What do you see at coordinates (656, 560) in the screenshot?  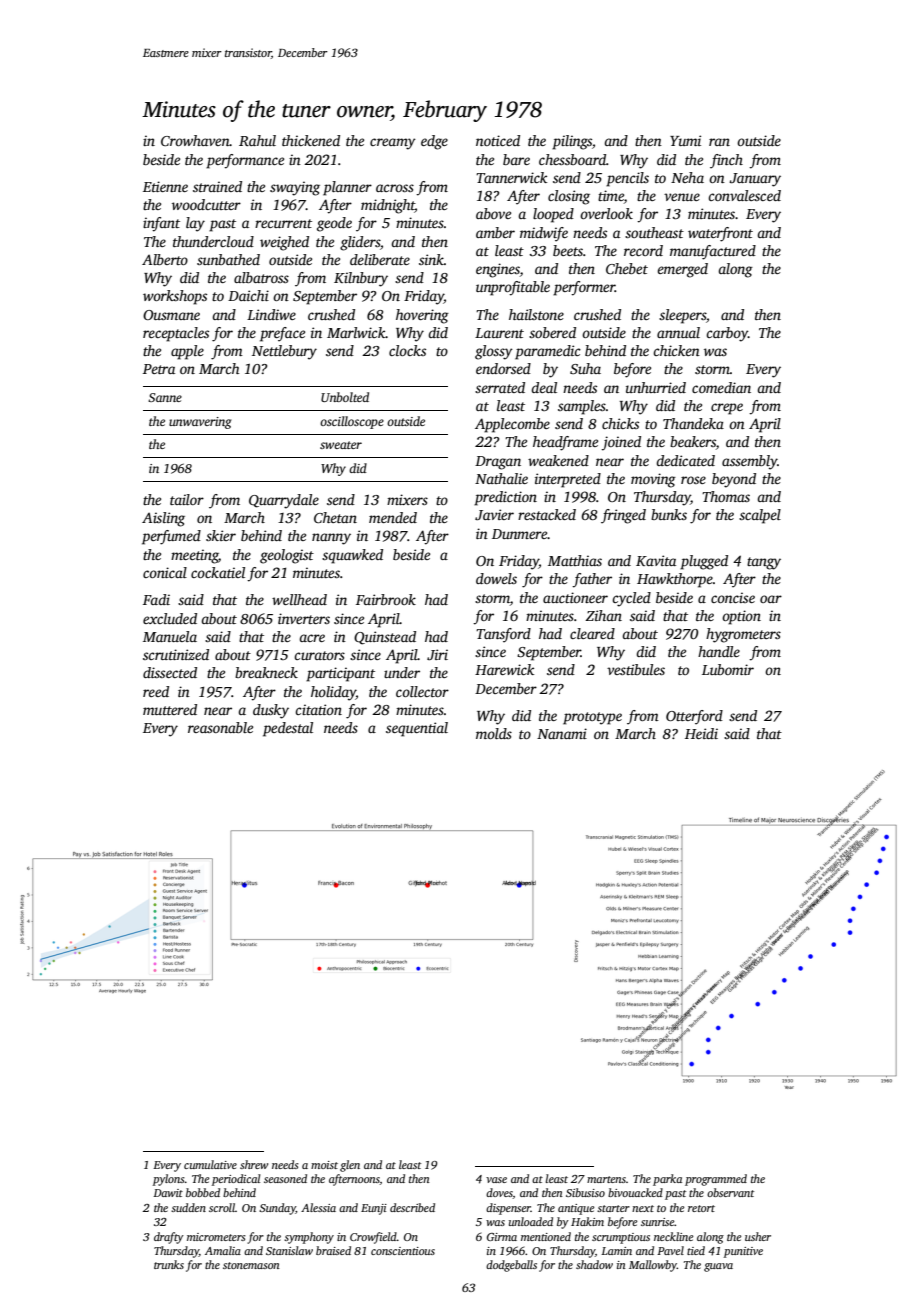 I see `Kavita` at bounding box center [656, 560].
